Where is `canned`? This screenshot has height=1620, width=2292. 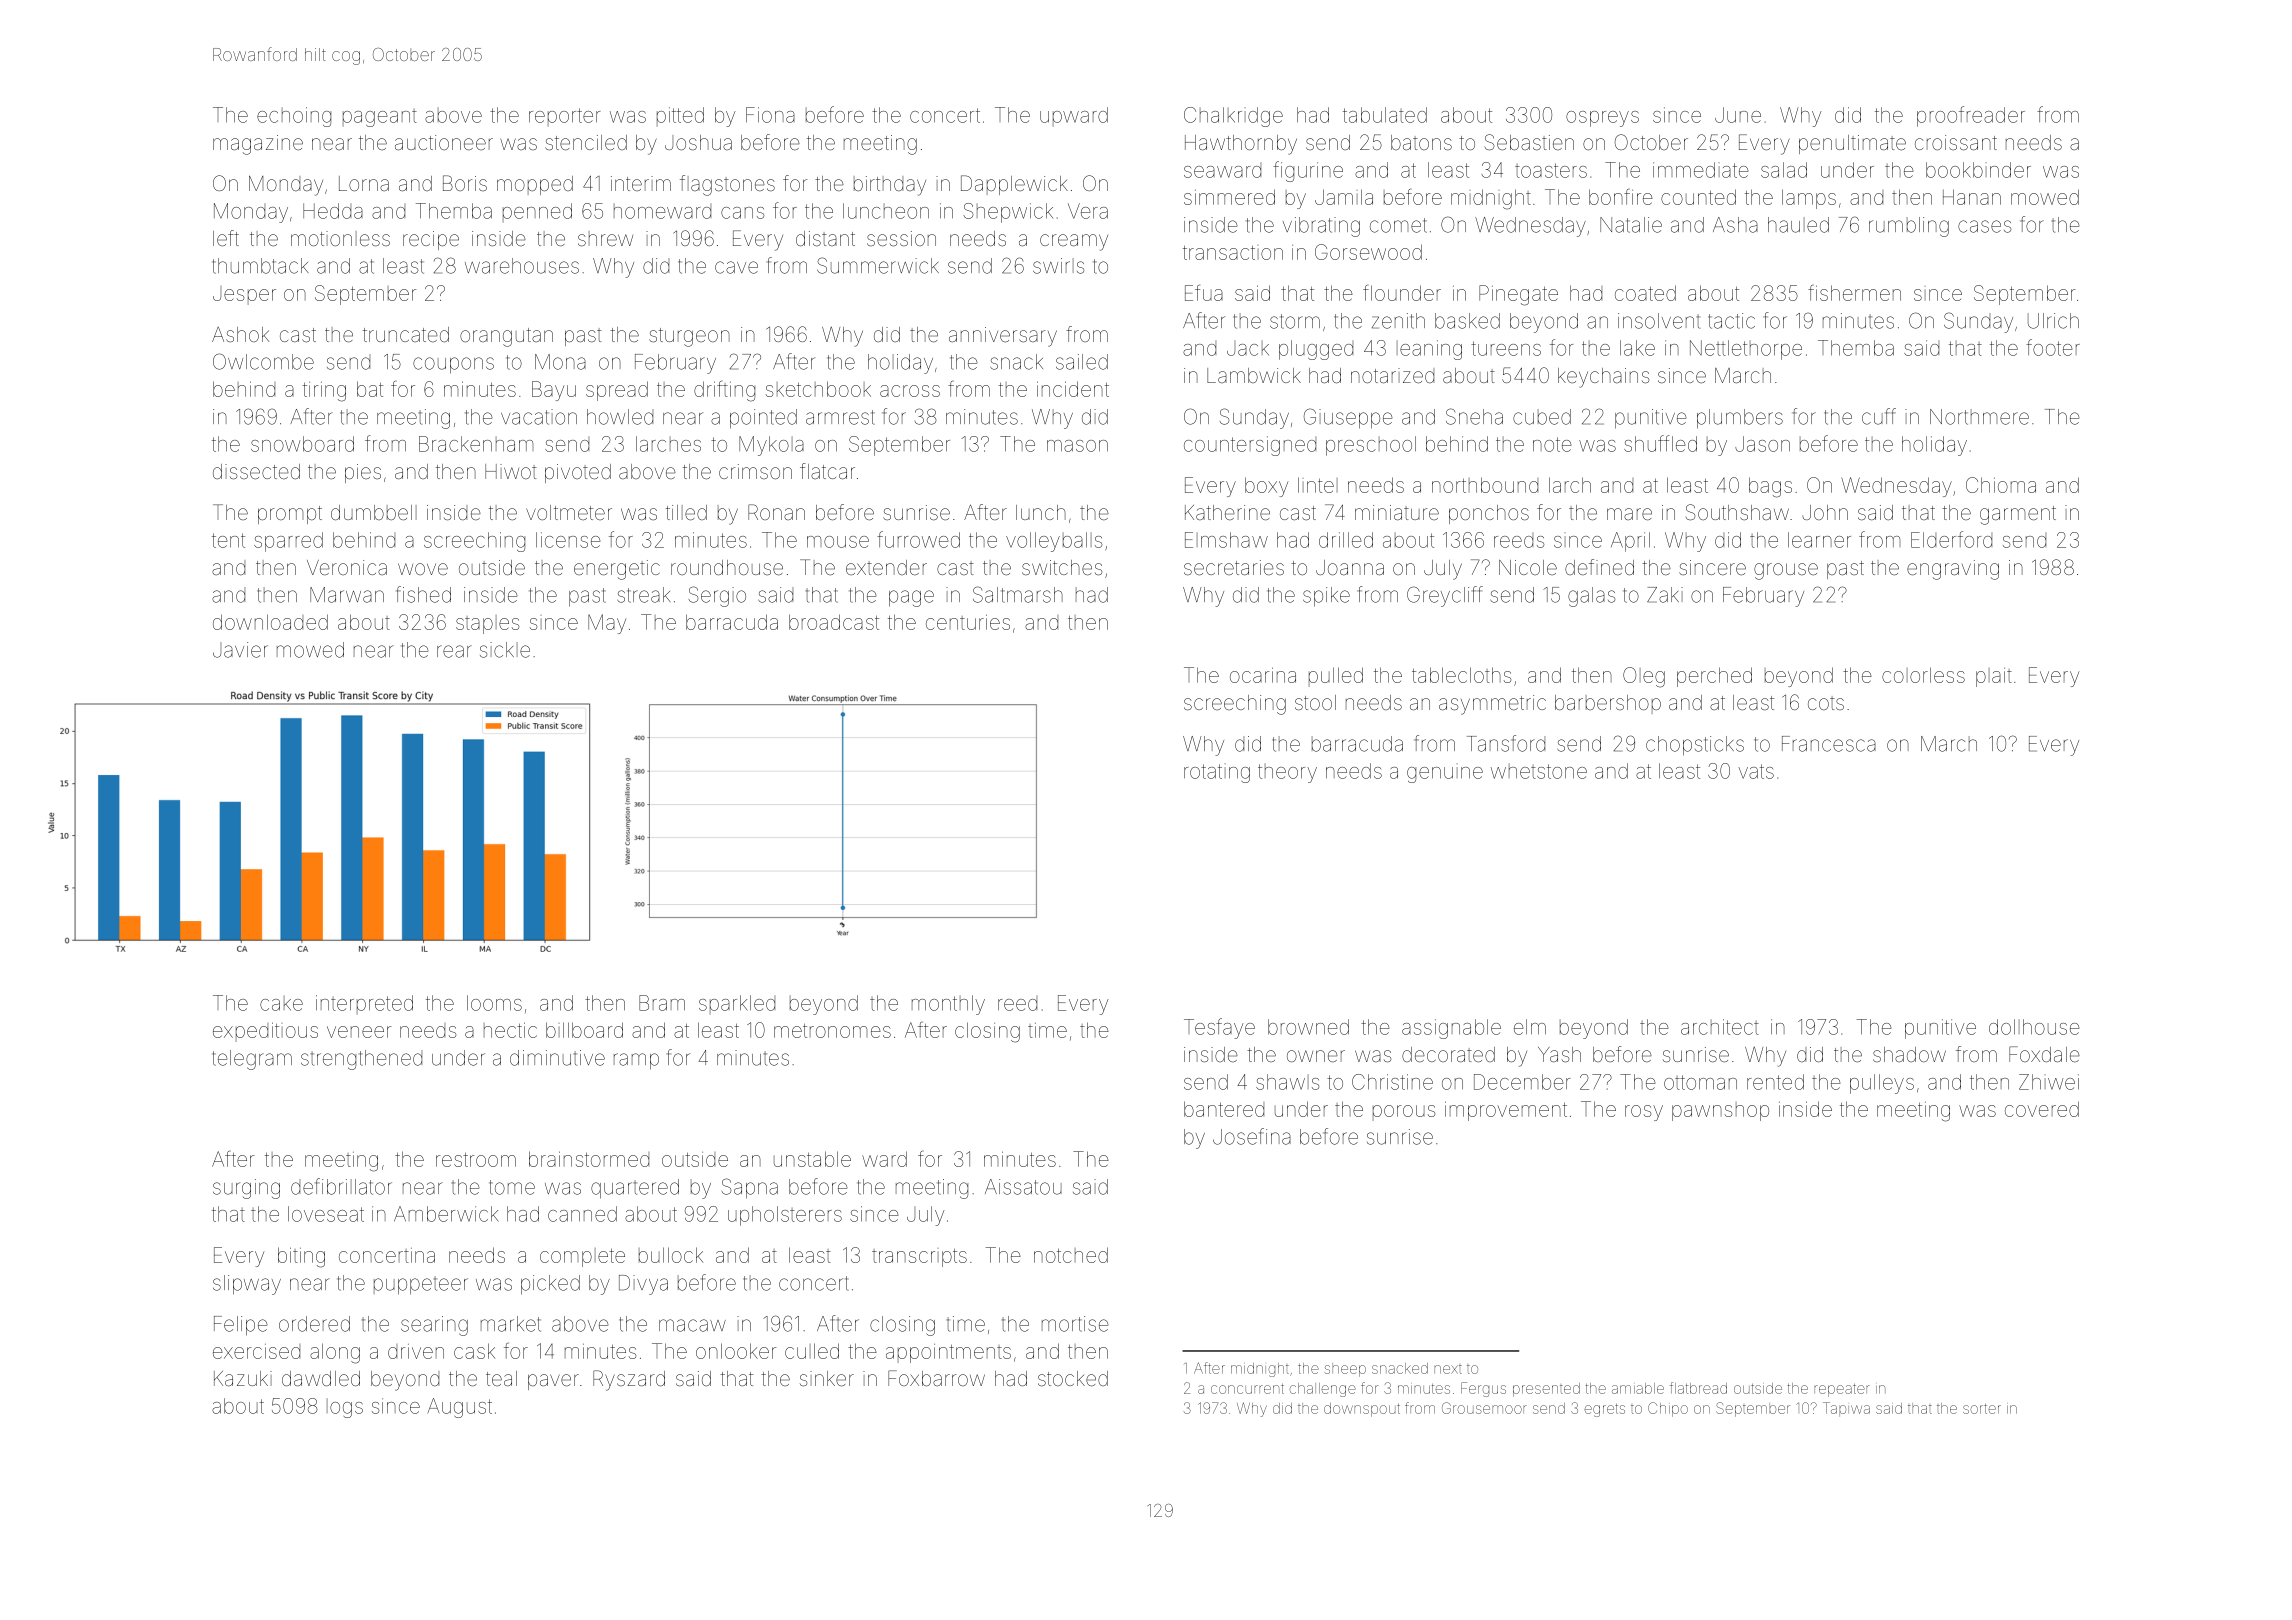 canned is located at coordinates (582, 1214).
